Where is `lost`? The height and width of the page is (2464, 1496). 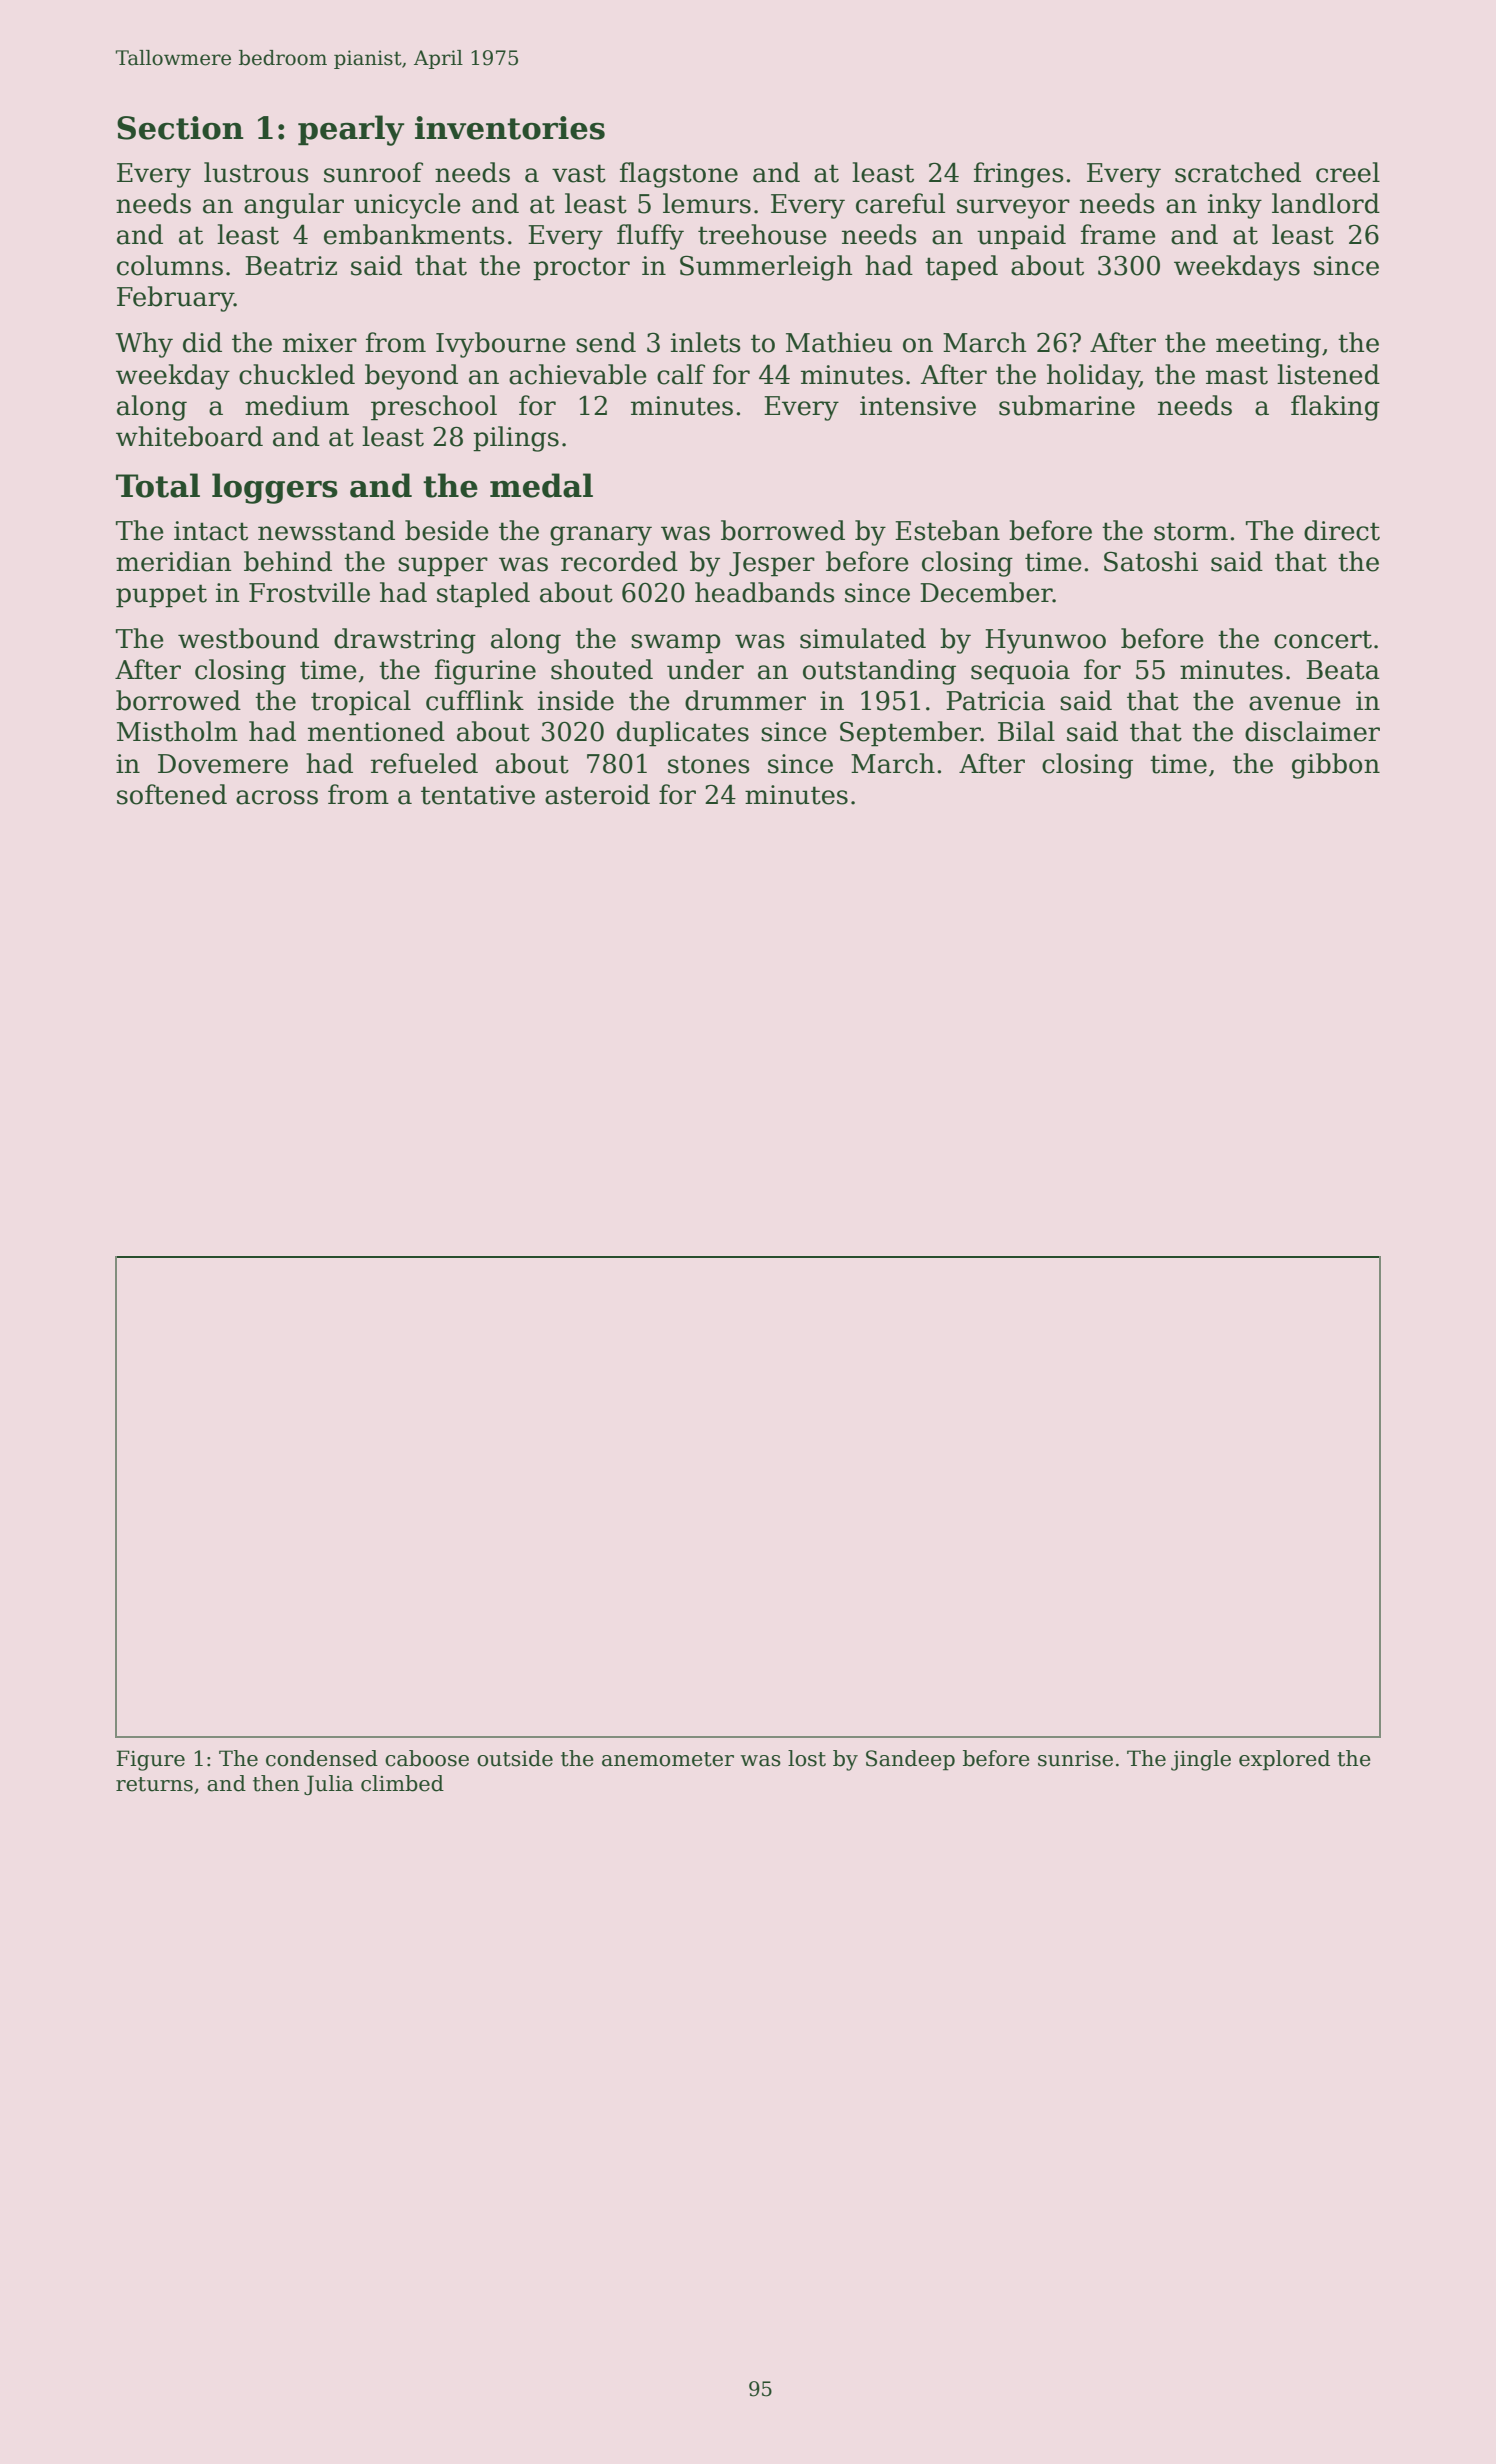
lost is located at coordinates (807, 1758).
